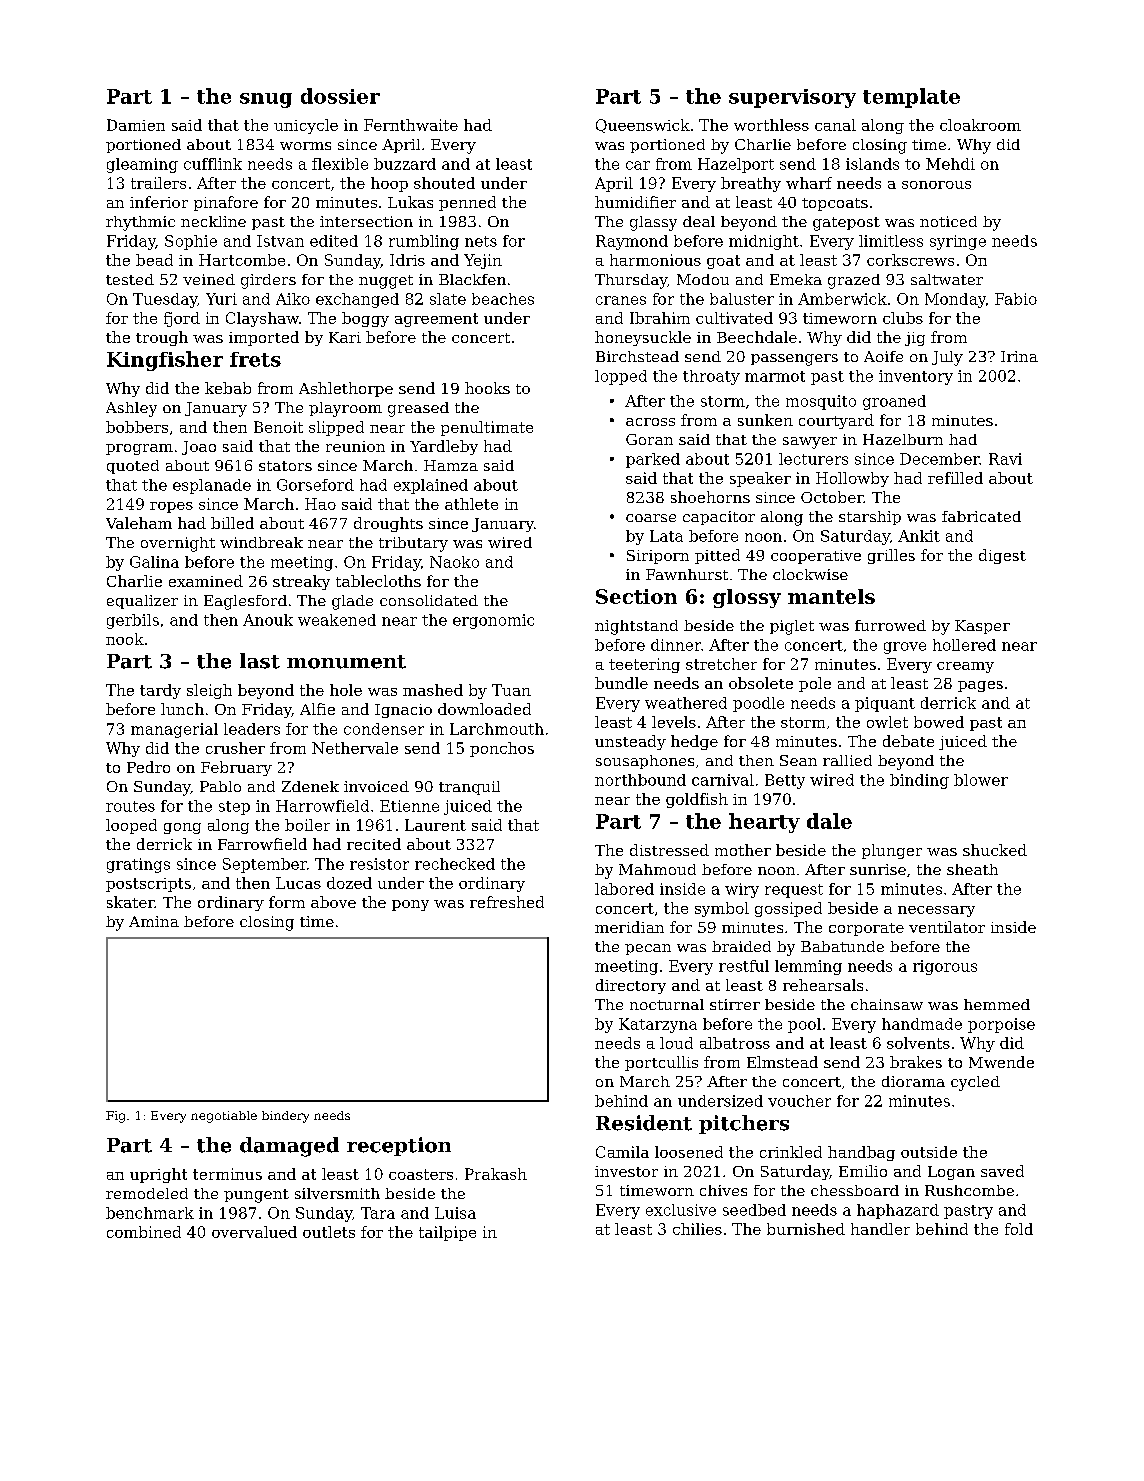  Describe the element at coordinates (378, 1213) in the screenshot. I see `Tara` at that location.
